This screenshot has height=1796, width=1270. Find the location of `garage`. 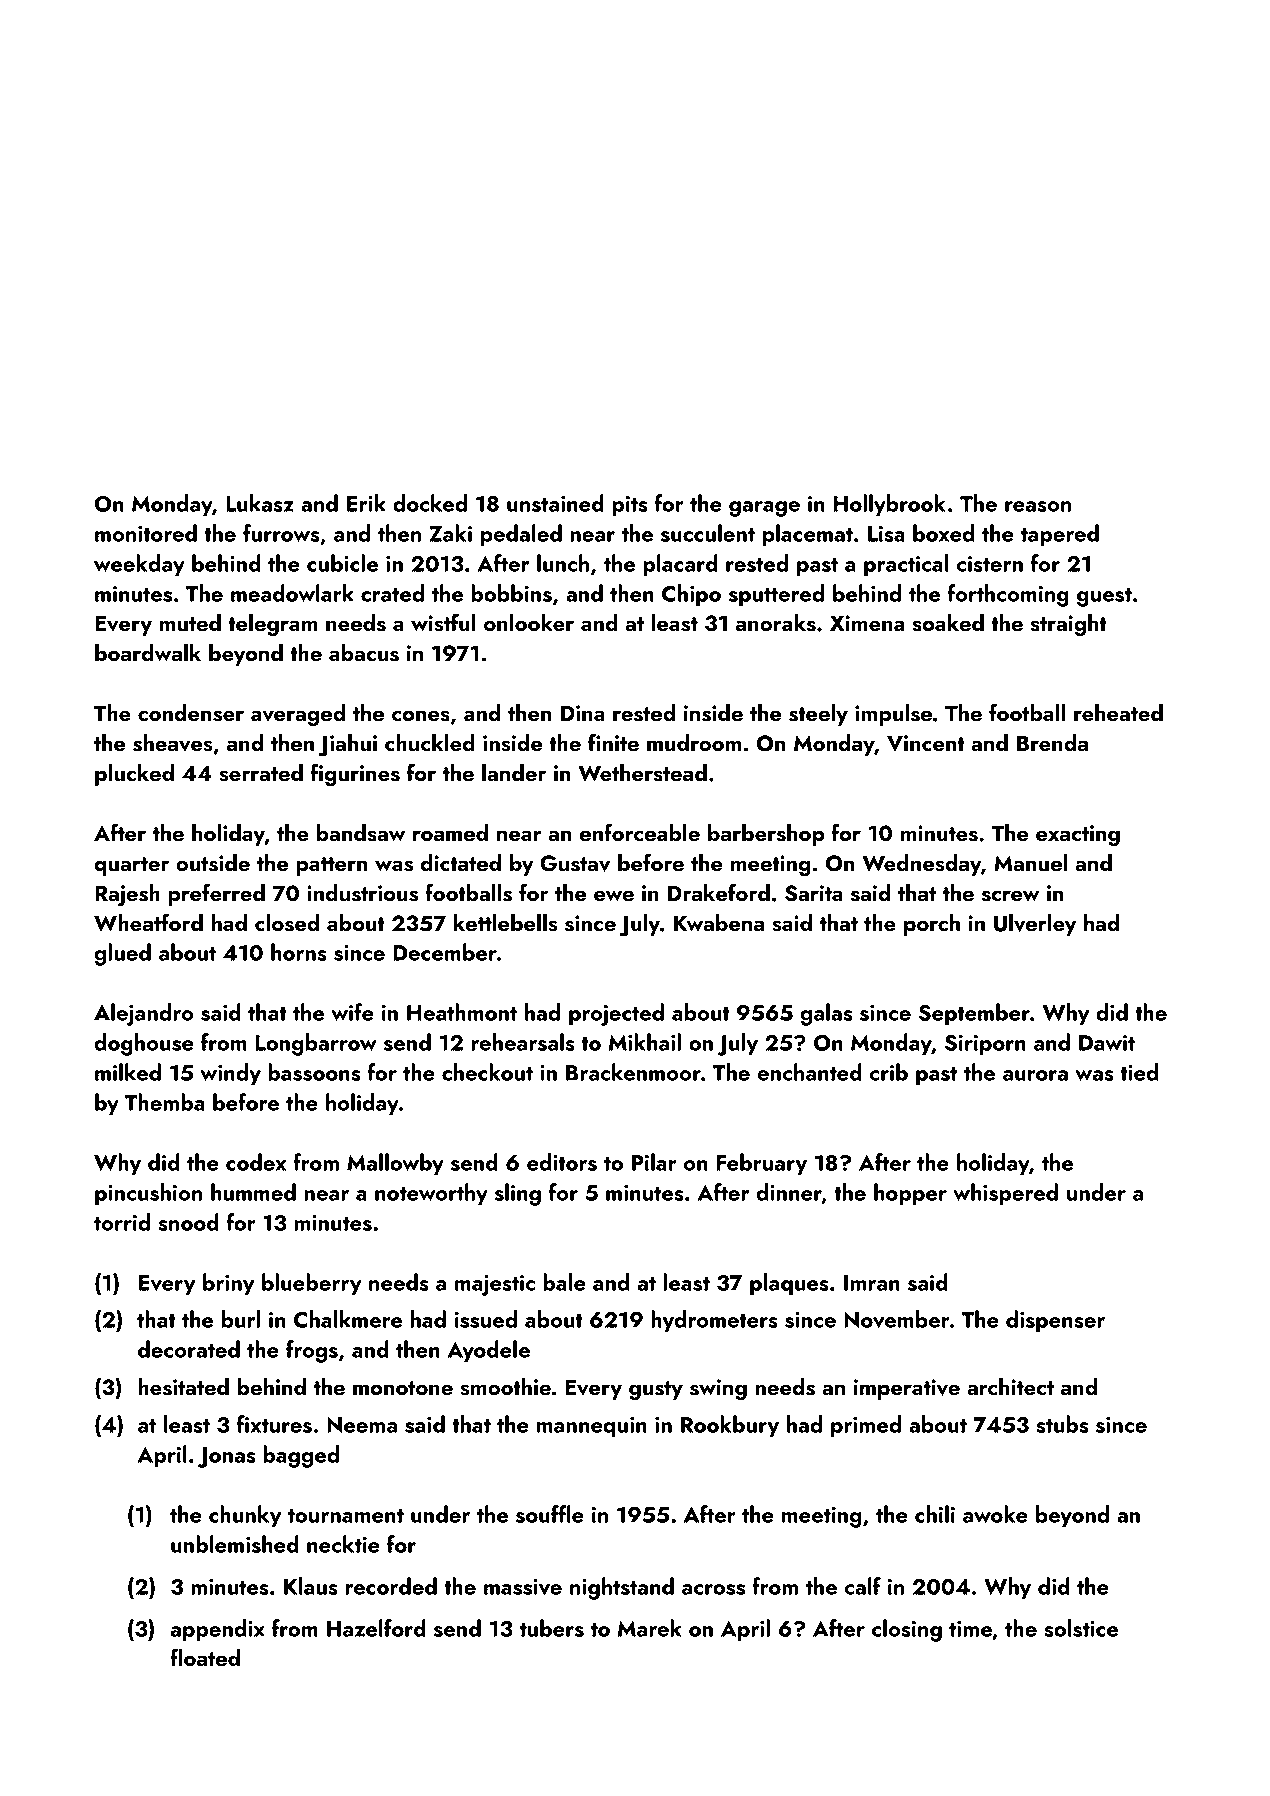

garage is located at coordinates (764, 509).
